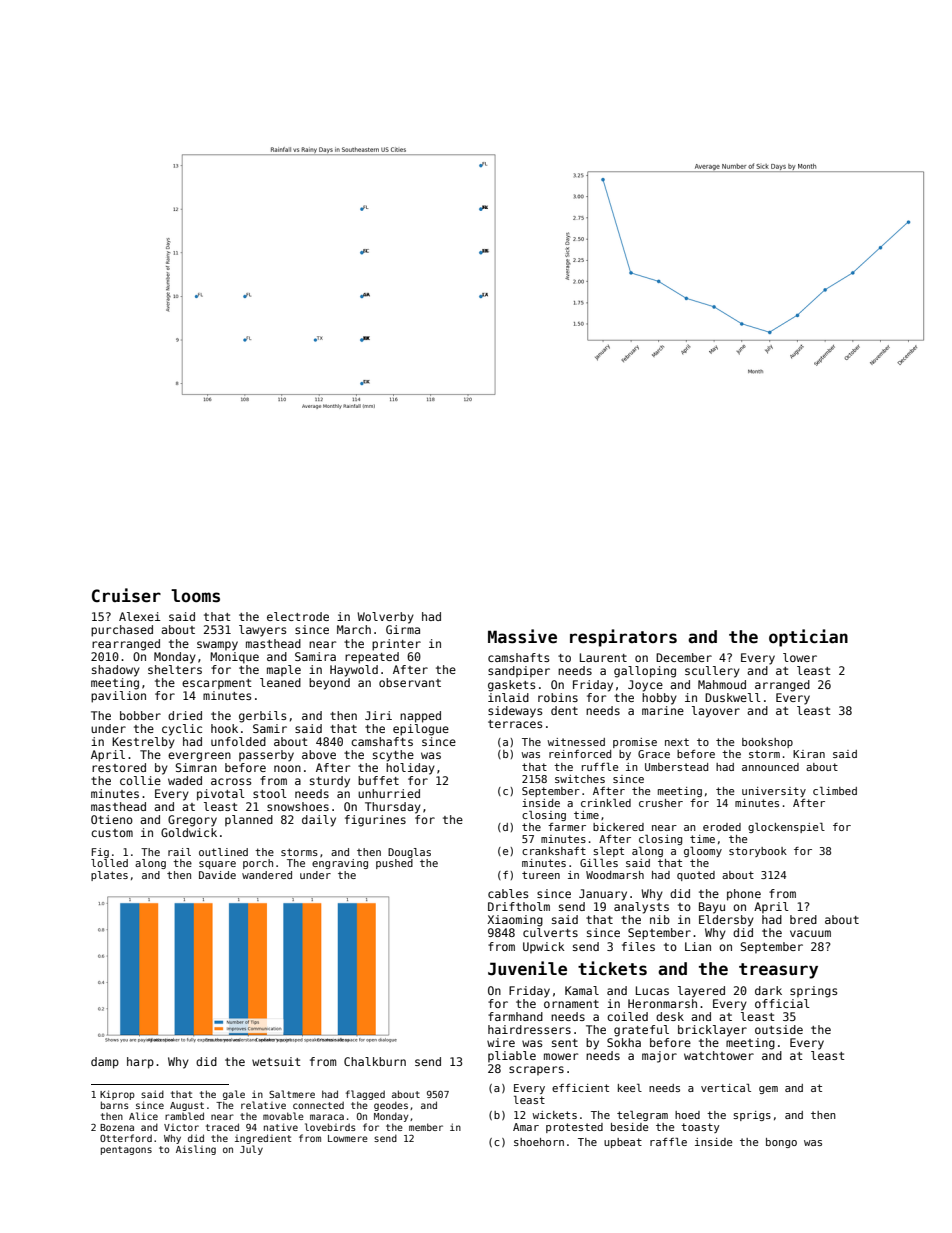 The image size is (952, 1233). I want to click on farmhand, so click(515, 1016).
